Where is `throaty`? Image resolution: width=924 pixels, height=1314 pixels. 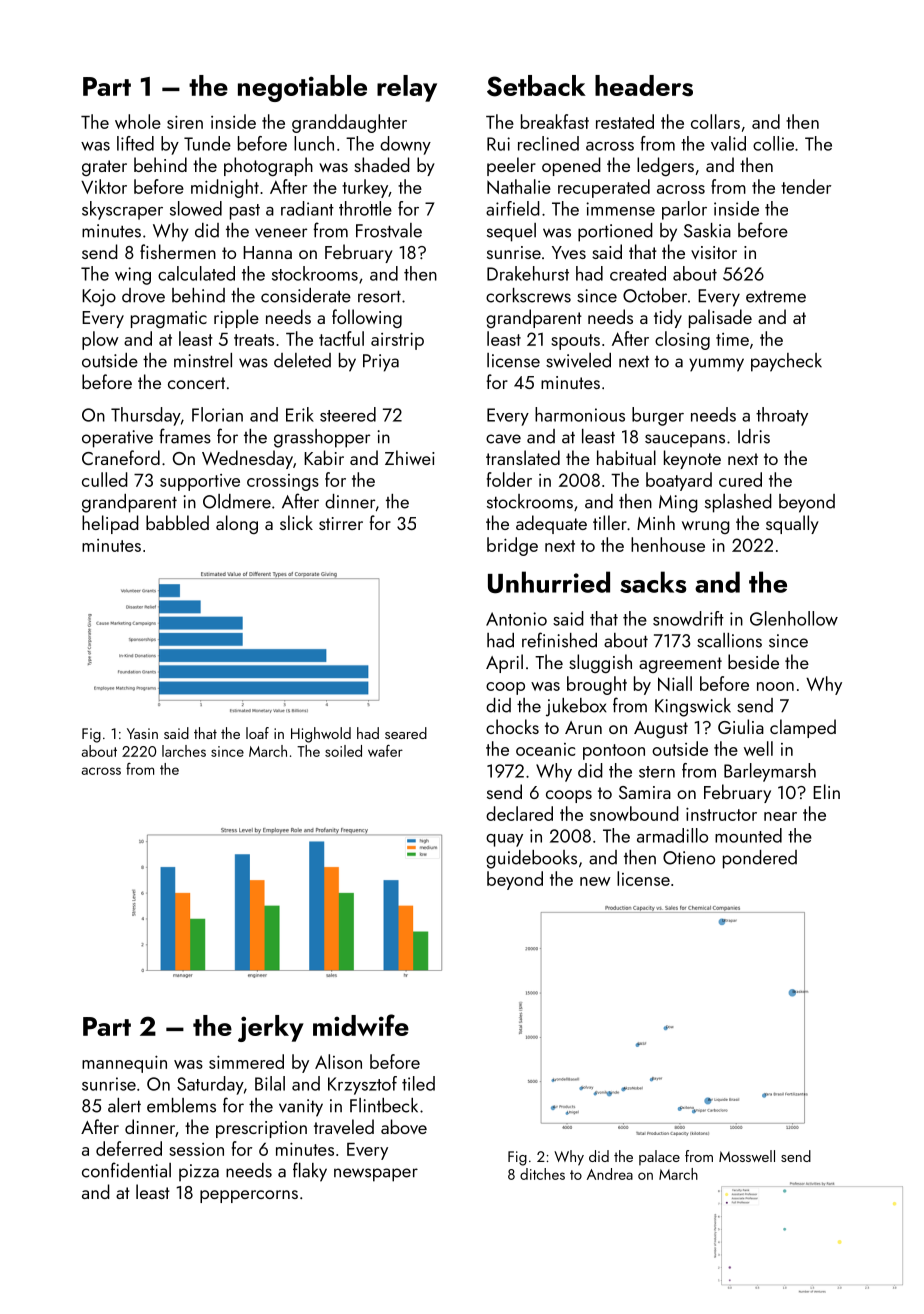
throaty is located at coordinates (782, 416).
